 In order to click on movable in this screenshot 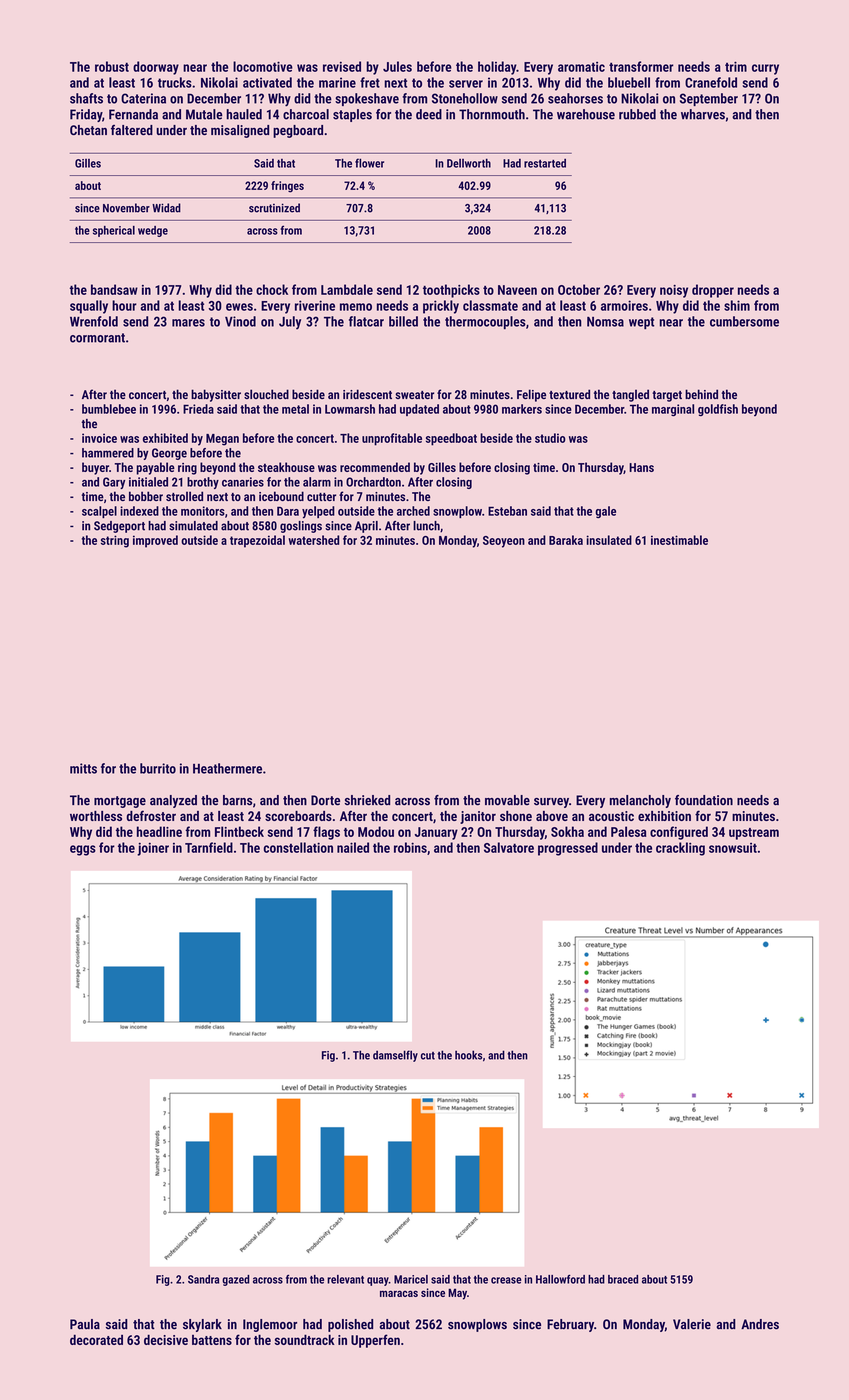, I will do `click(507, 800)`.
